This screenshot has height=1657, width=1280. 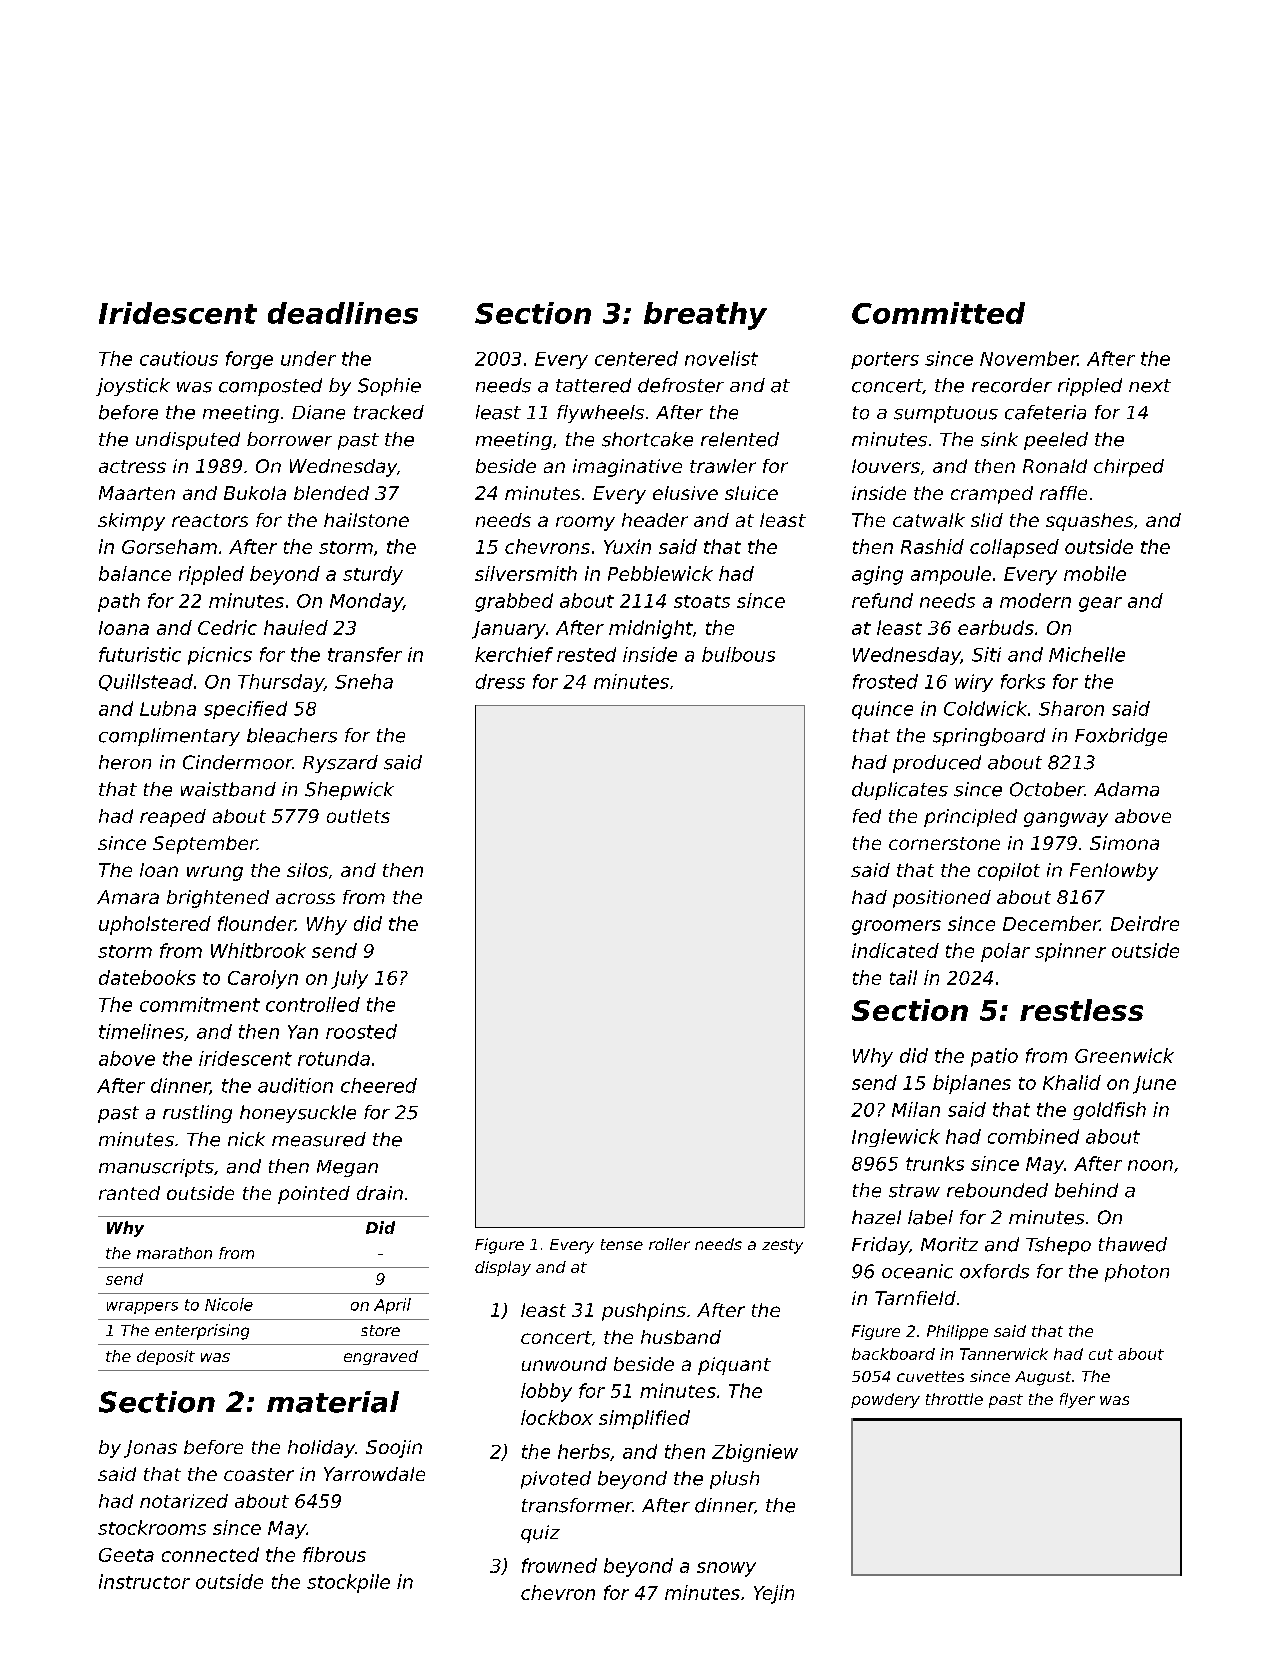 I want to click on ranted, so click(x=129, y=1193).
